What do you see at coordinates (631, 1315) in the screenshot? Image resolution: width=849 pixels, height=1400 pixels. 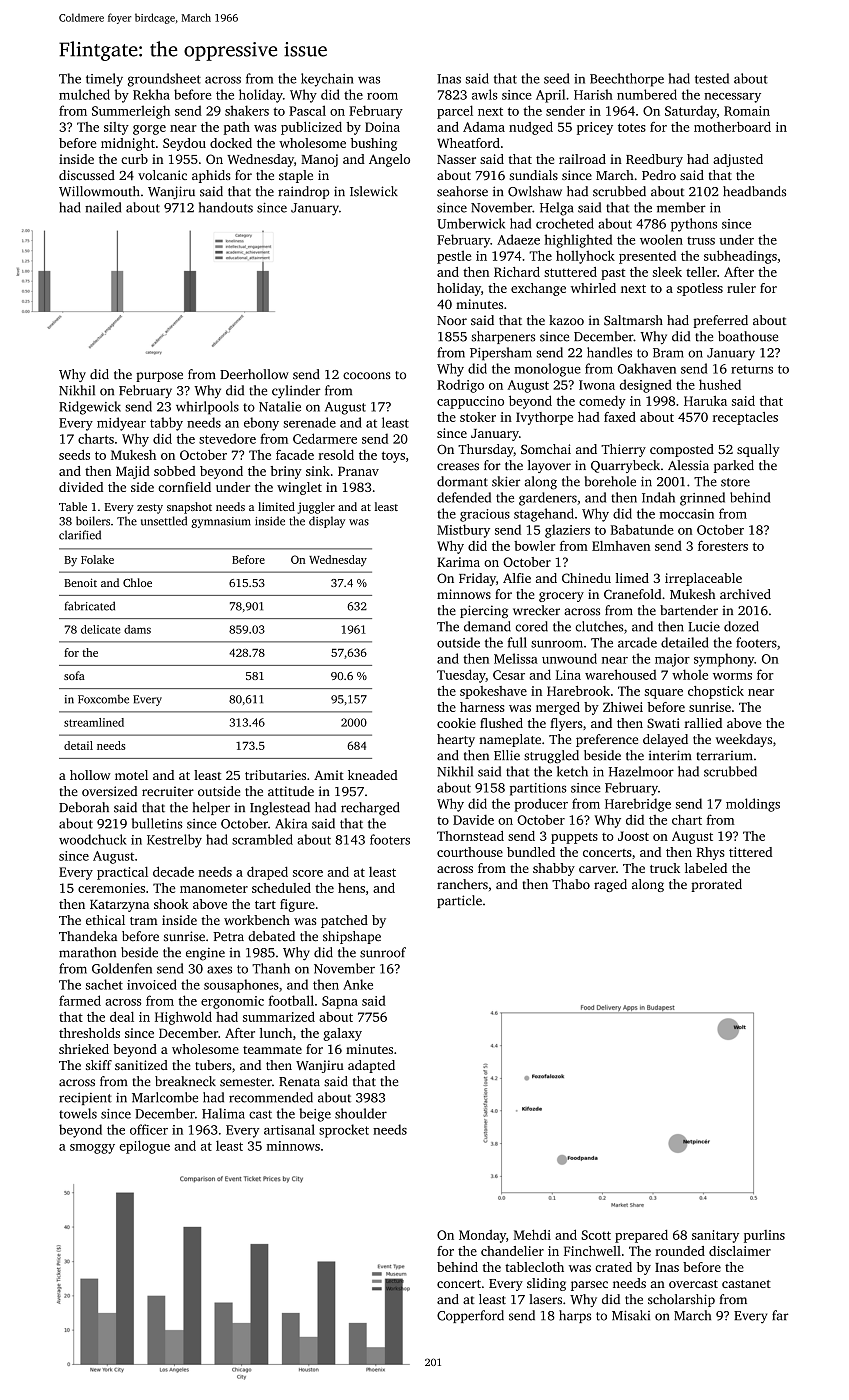 I see `Misaki` at bounding box center [631, 1315].
